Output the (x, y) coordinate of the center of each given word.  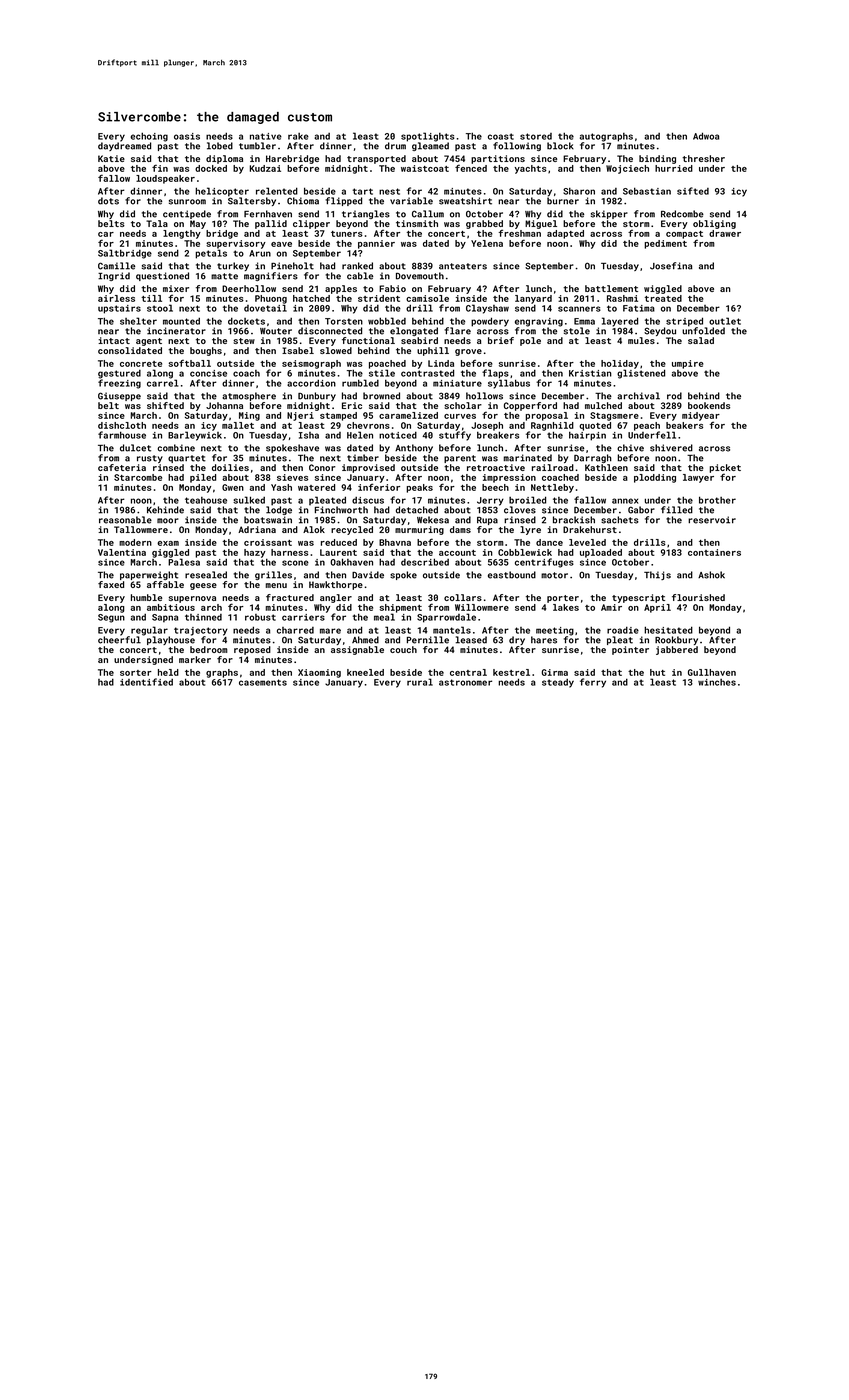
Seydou (660, 331)
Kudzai (265, 168)
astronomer (465, 682)
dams (460, 529)
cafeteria (122, 467)
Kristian (590, 373)
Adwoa (706, 136)
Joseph (487, 426)
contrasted (427, 373)
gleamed (430, 146)
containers (714, 552)
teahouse (206, 500)
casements (263, 682)
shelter (138, 321)
